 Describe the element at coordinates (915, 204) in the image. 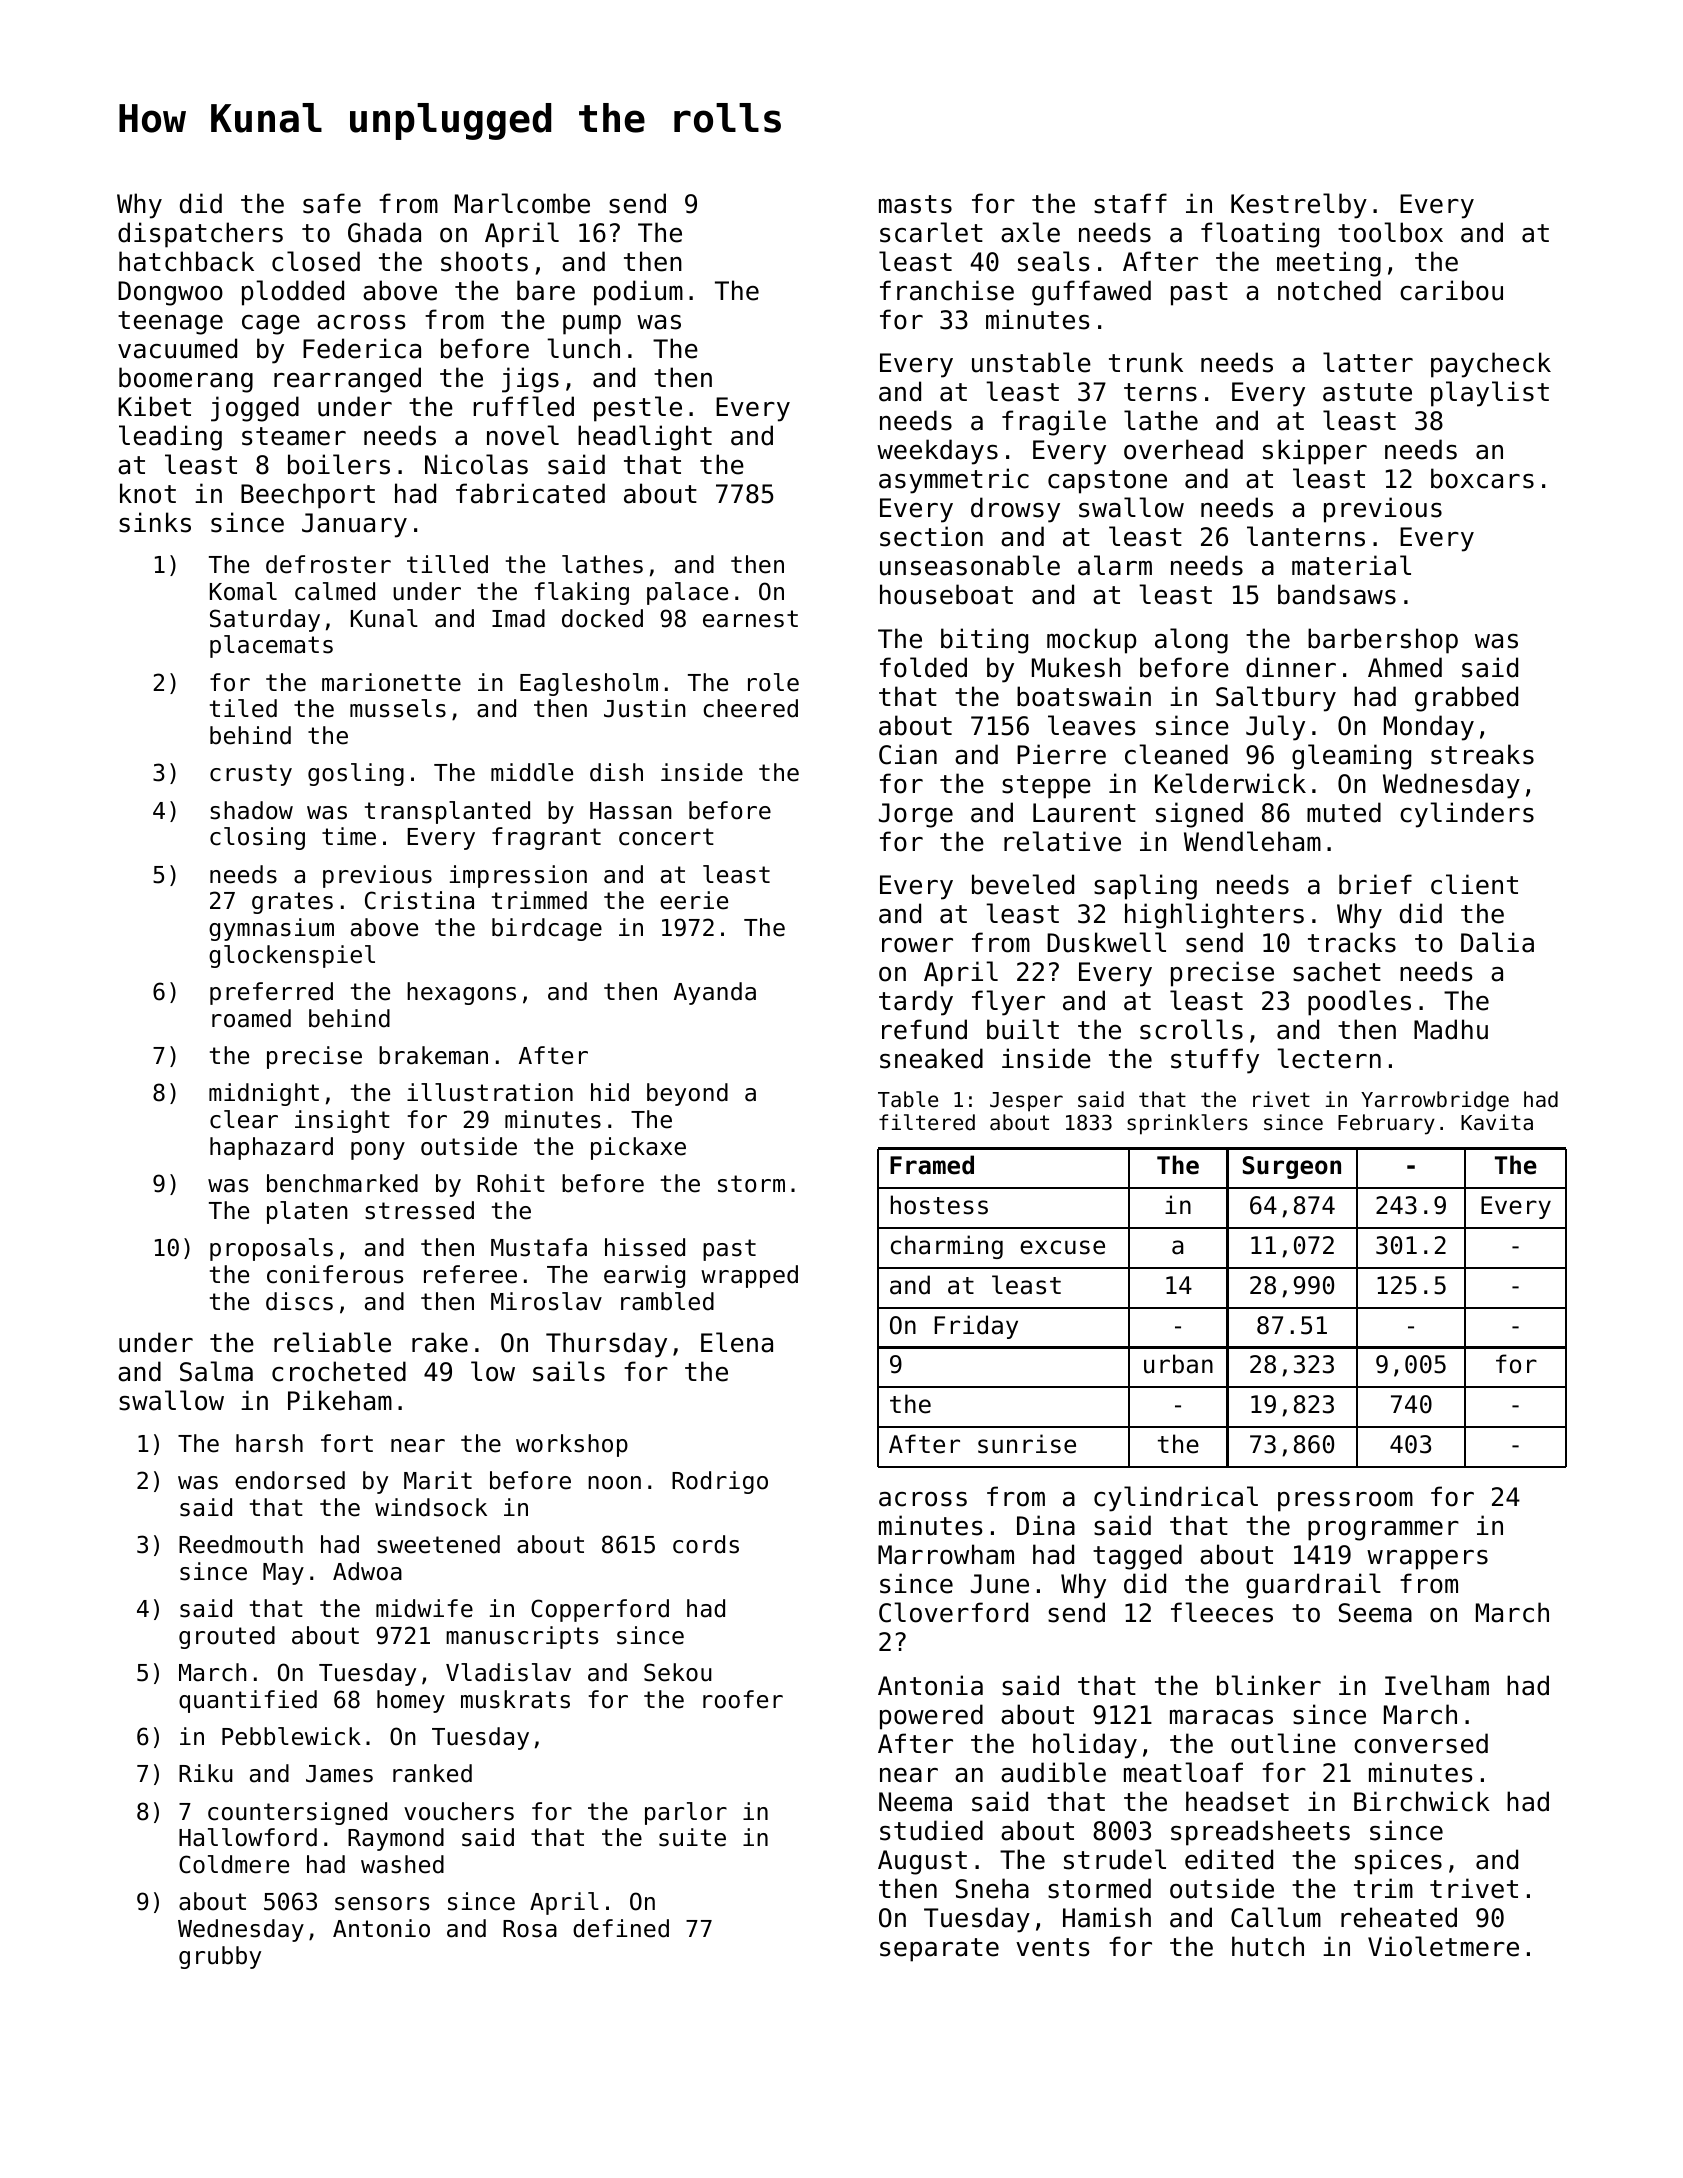

I see `masts` at that location.
